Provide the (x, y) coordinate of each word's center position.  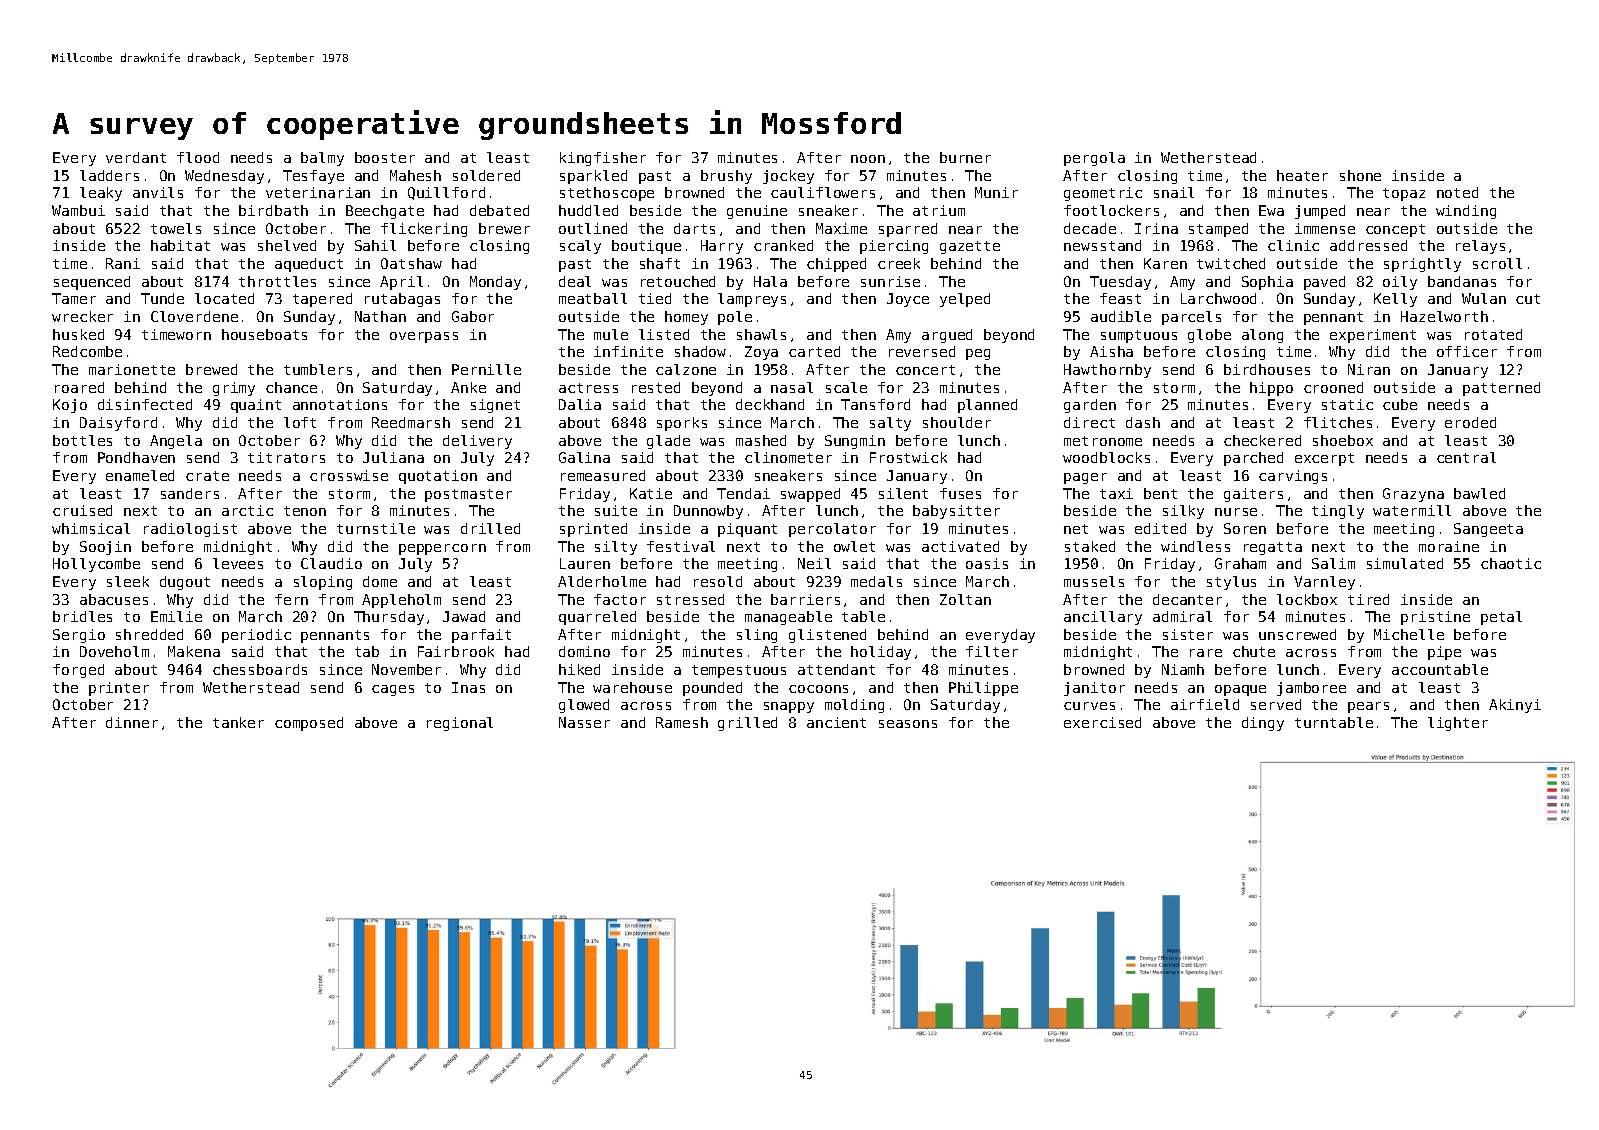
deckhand (770, 404)
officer (1467, 351)
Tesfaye (313, 177)
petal (1501, 618)
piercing (894, 247)
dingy (1263, 724)
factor (620, 599)
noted (1457, 192)
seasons (908, 724)
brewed (211, 369)
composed (309, 724)
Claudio (331, 563)
